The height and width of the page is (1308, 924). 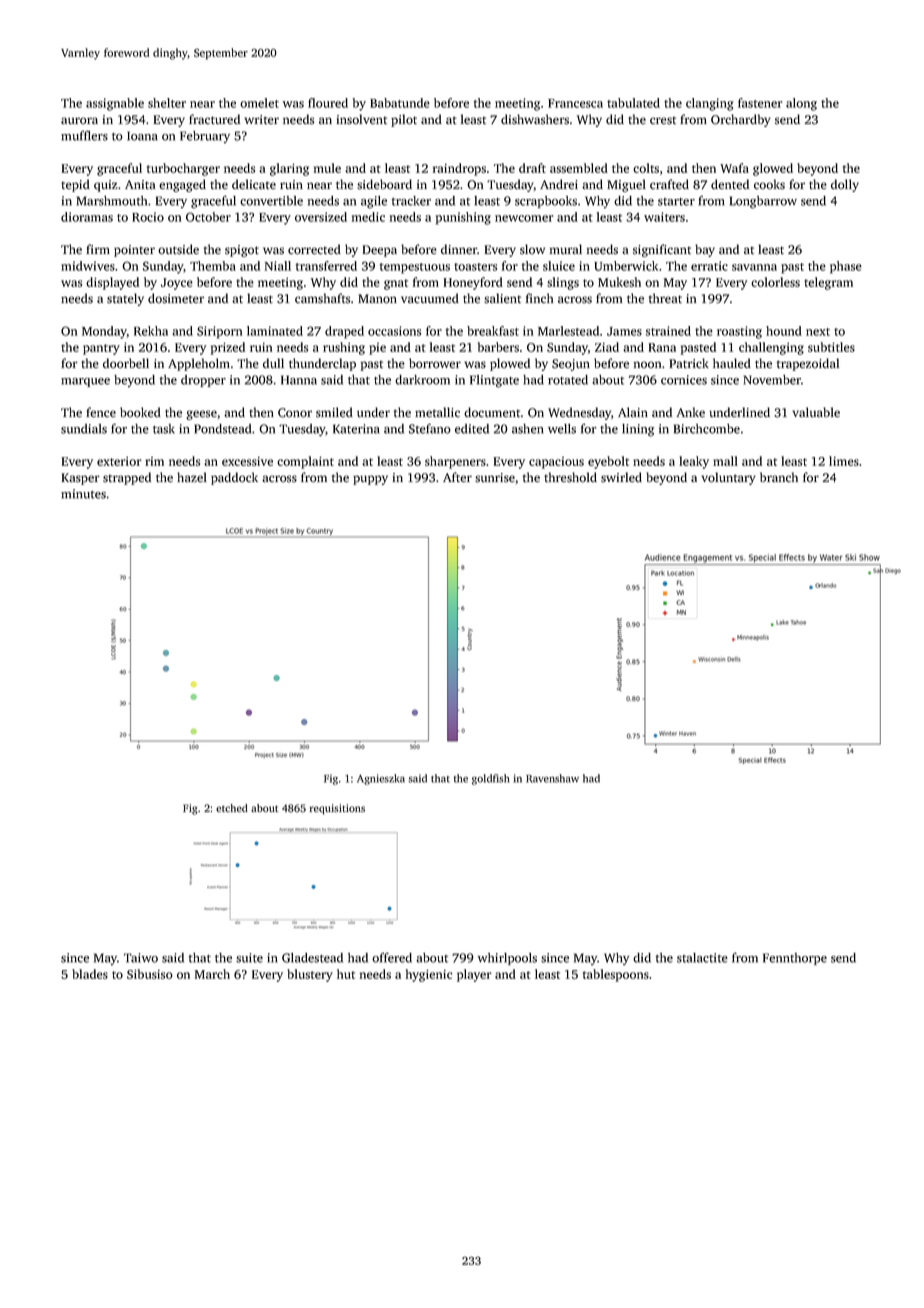 What do you see at coordinates (552, 778) in the page?
I see `Ravenshaw` at bounding box center [552, 778].
